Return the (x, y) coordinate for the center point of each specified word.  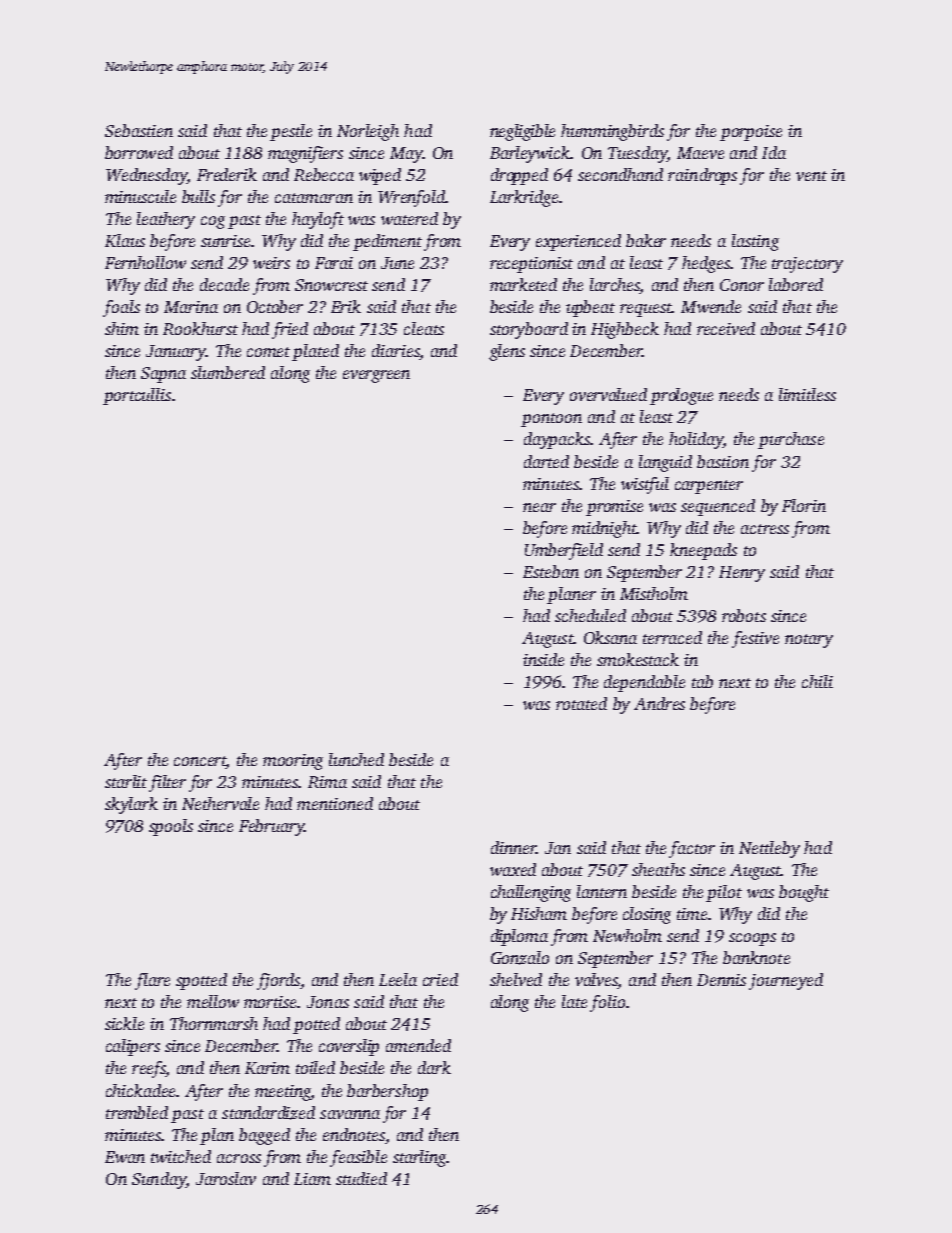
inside (543, 659)
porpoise (751, 133)
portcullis (137, 396)
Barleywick (530, 154)
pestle (291, 132)
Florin (804, 505)
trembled (137, 1112)
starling (420, 1158)
